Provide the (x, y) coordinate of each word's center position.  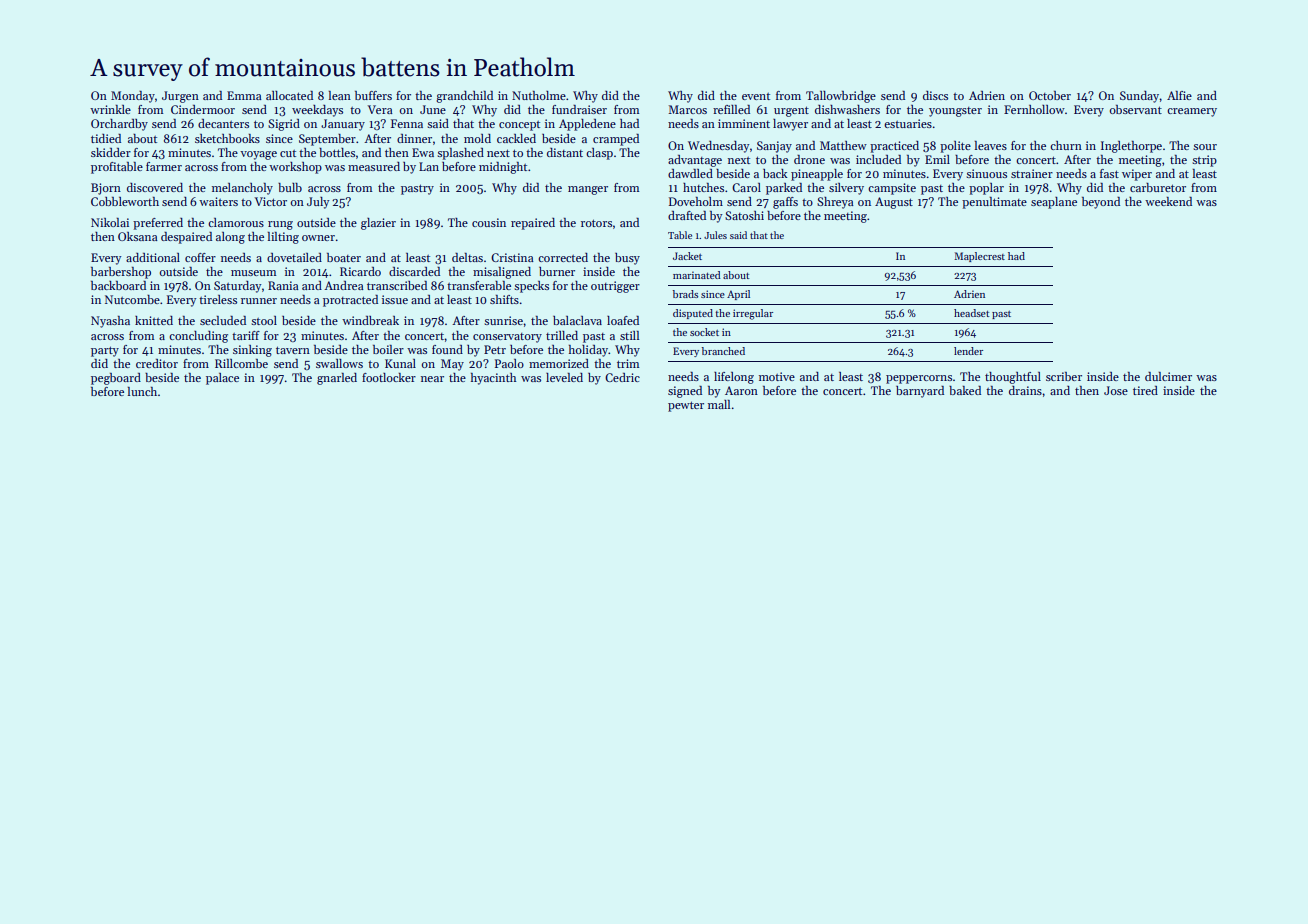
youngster (955, 112)
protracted (350, 301)
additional (153, 257)
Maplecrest (979, 257)
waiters (218, 201)
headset (972, 313)
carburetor (1158, 187)
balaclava (577, 320)
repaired (533, 224)
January (343, 125)
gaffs (785, 203)
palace (222, 379)
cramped (616, 140)
